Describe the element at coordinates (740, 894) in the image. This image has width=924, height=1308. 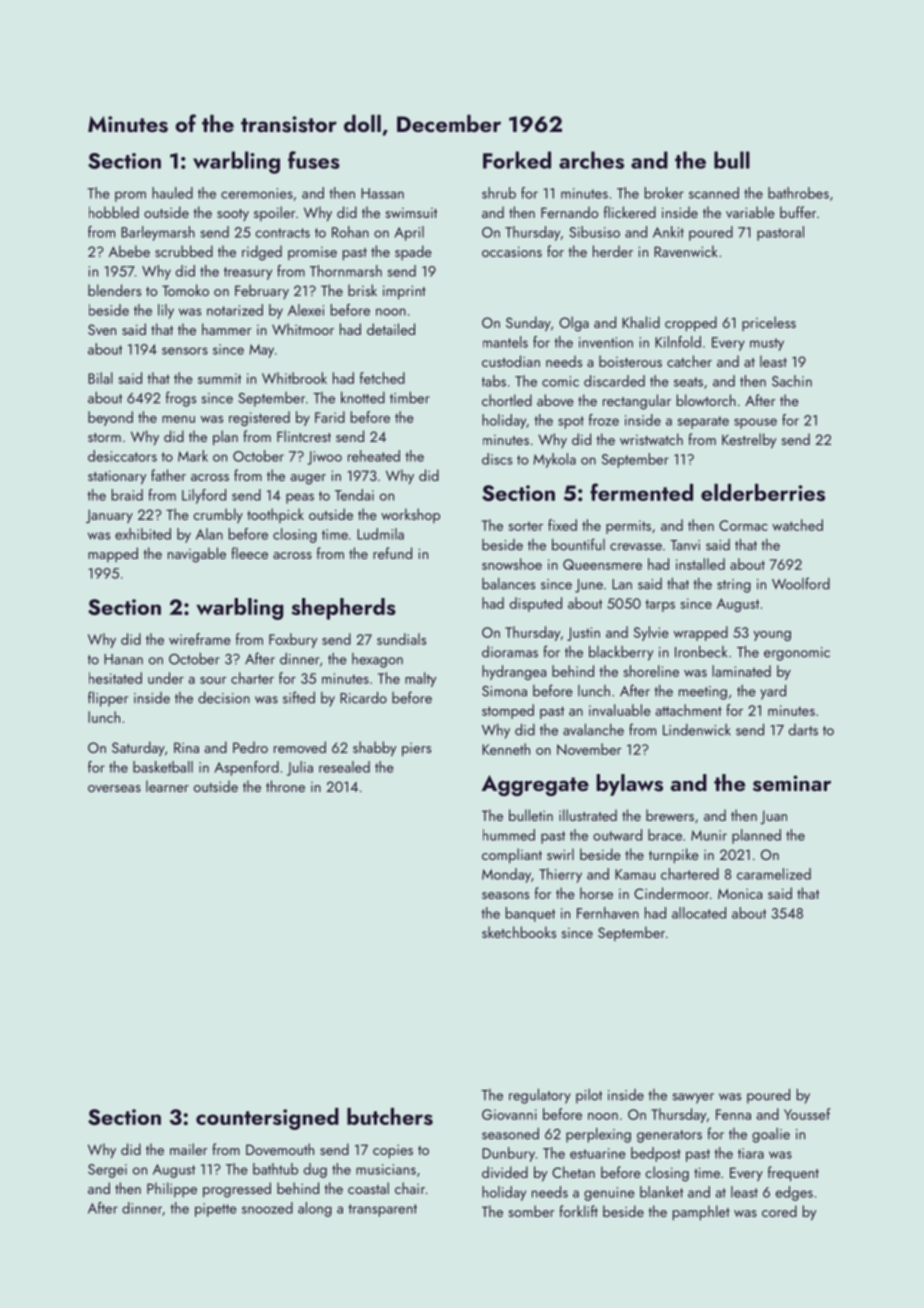
I see `Monica` at that location.
